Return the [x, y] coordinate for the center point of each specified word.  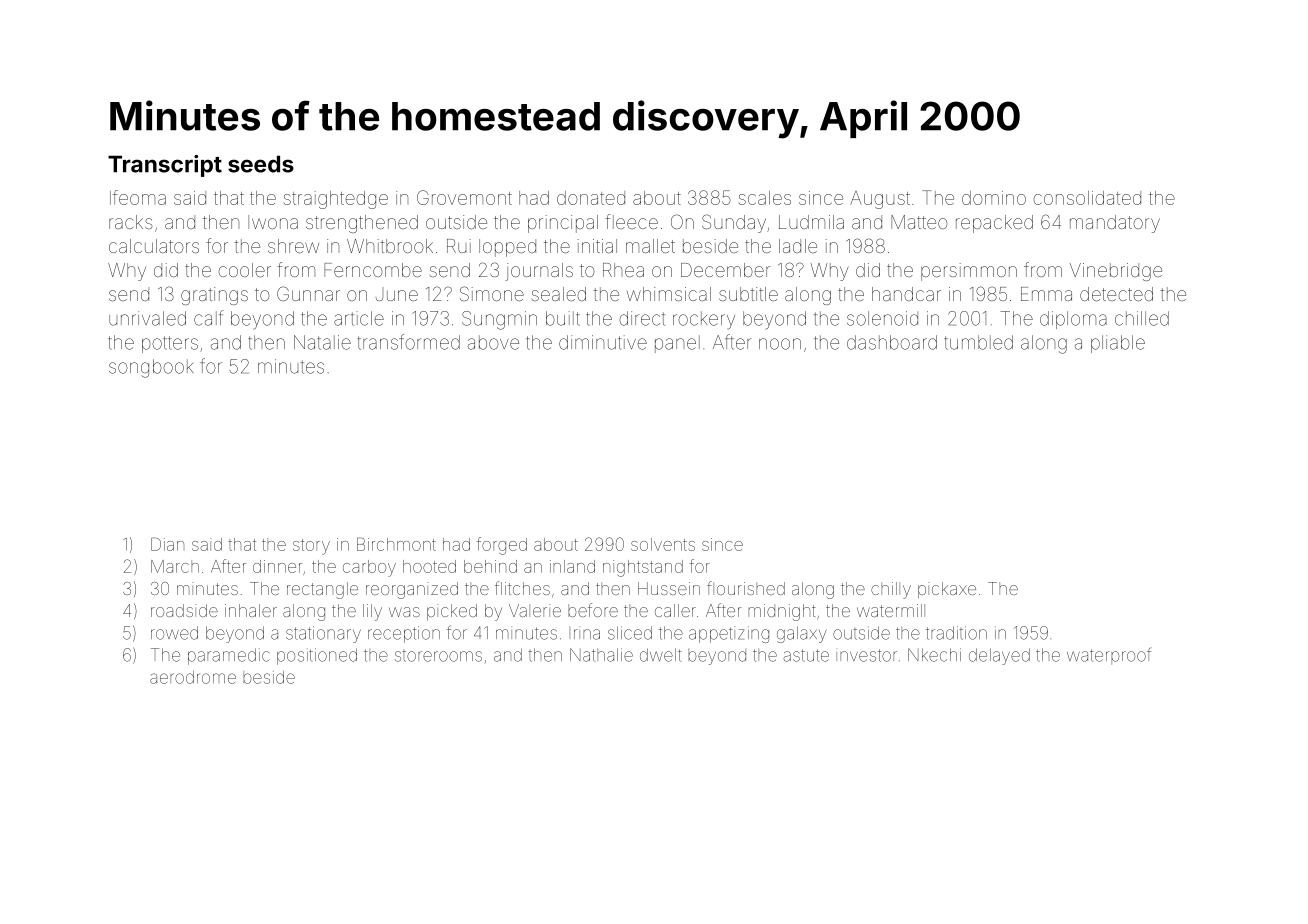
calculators [154, 246]
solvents [663, 544]
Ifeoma [138, 197]
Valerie [535, 610]
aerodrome [193, 677]
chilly [891, 590]
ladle [798, 246]
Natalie [322, 342]
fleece [631, 221]
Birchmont [396, 544]
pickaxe [947, 590]
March [175, 566]
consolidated [1087, 198]
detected [1116, 294]
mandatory [1115, 224]
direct [642, 318]
